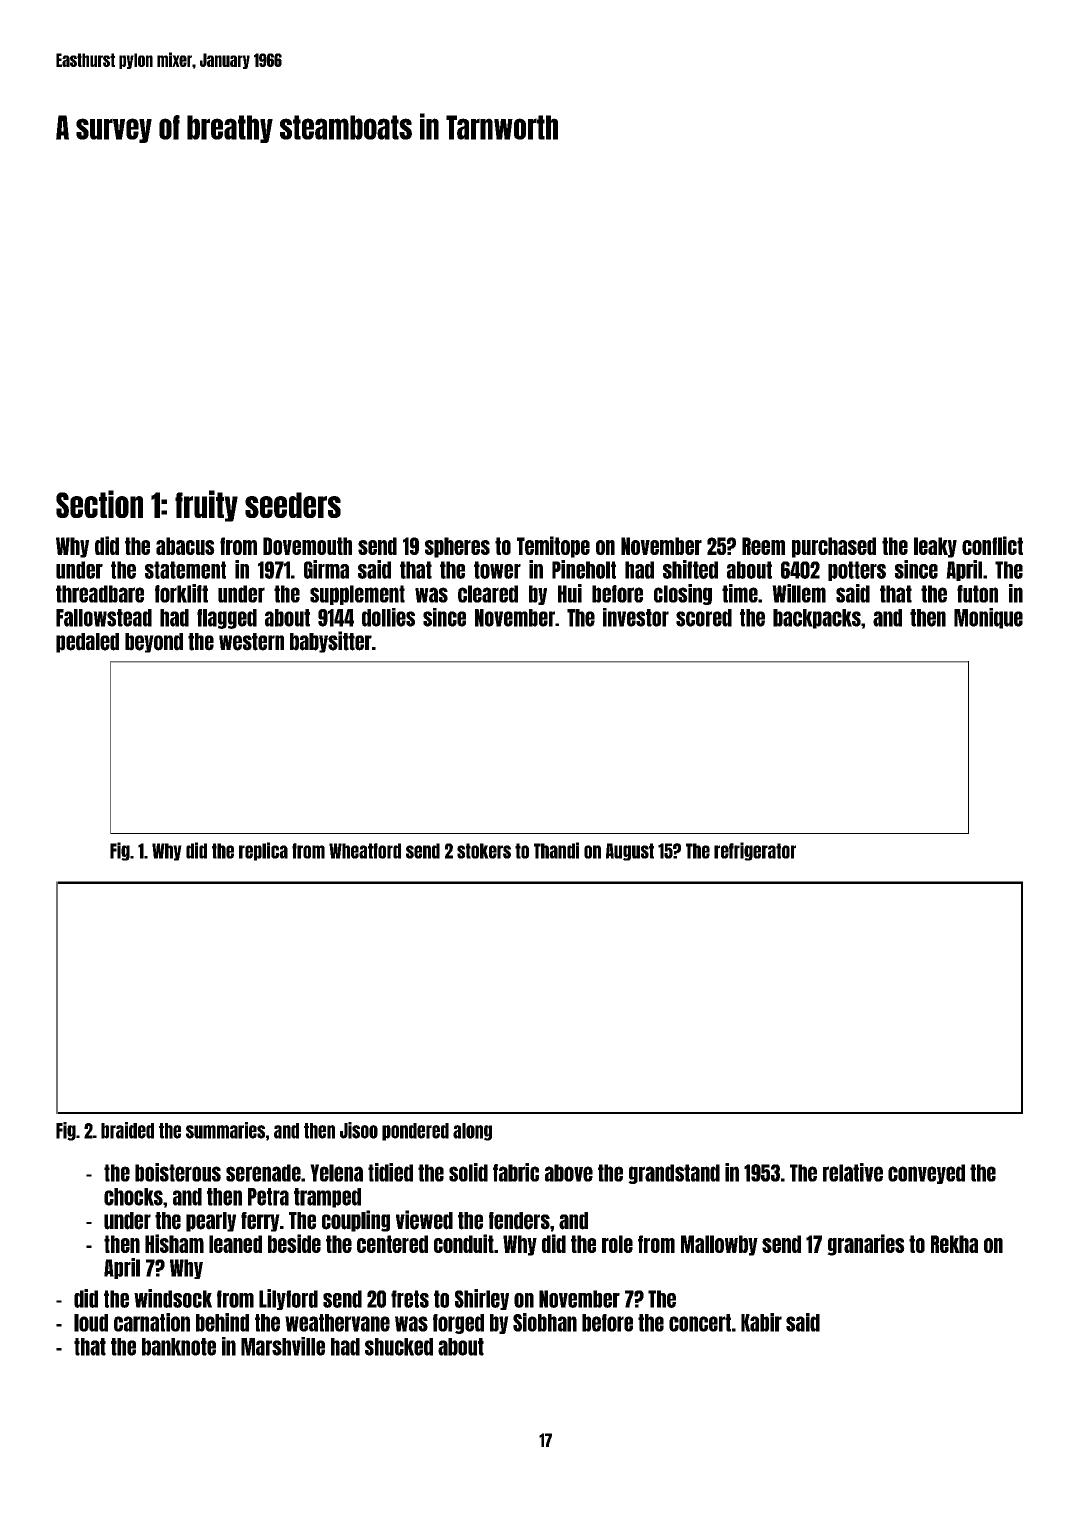 This screenshot has height=1532, width=1079. What do you see at coordinates (926, 1174) in the screenshot?
I see `conveyed` at bounding box center [926, 1174].
